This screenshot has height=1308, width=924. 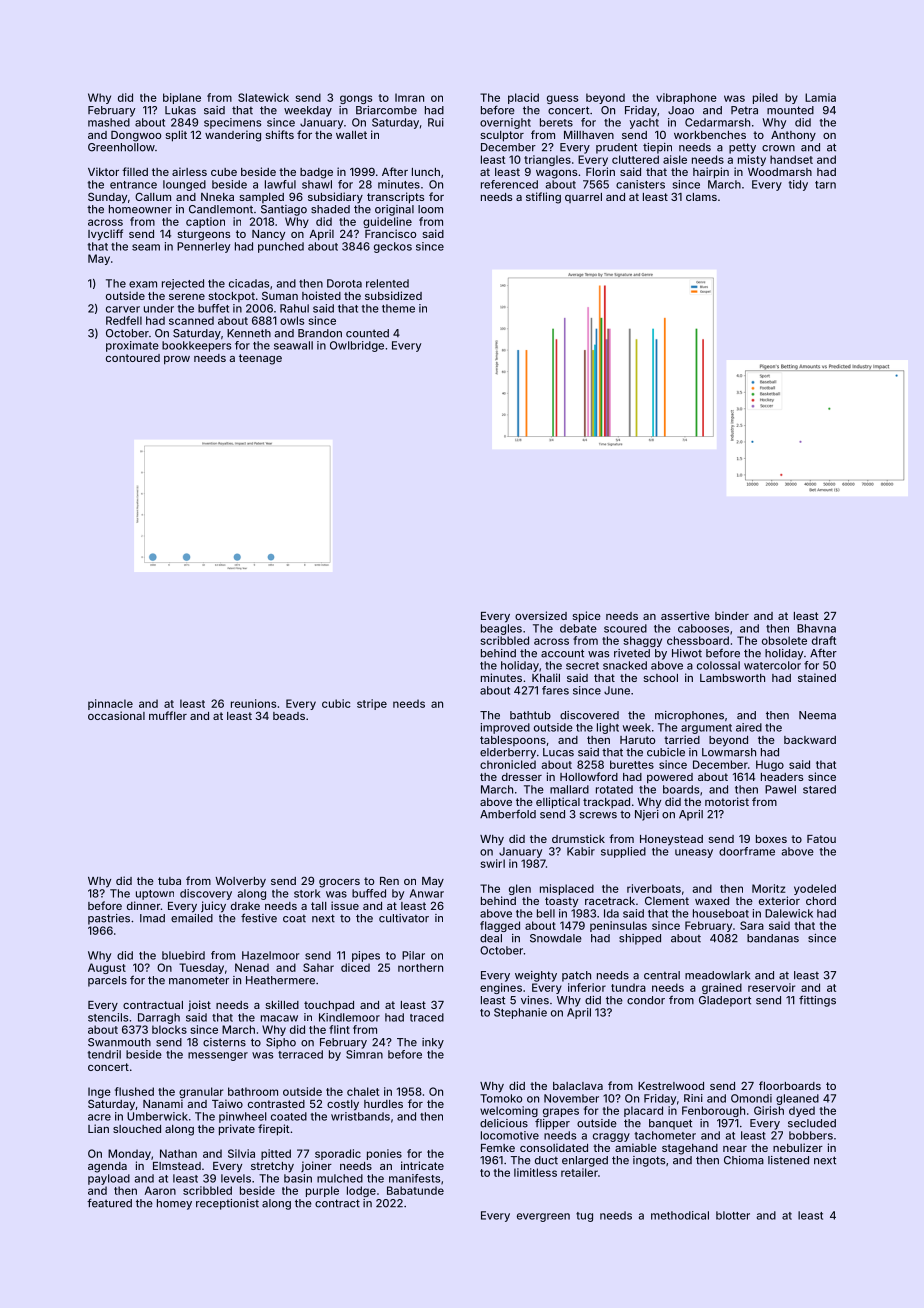 What do you see at coordinates (501, 629) in the screenshot?
I see `beagles` at bounding box center [501, 629].
